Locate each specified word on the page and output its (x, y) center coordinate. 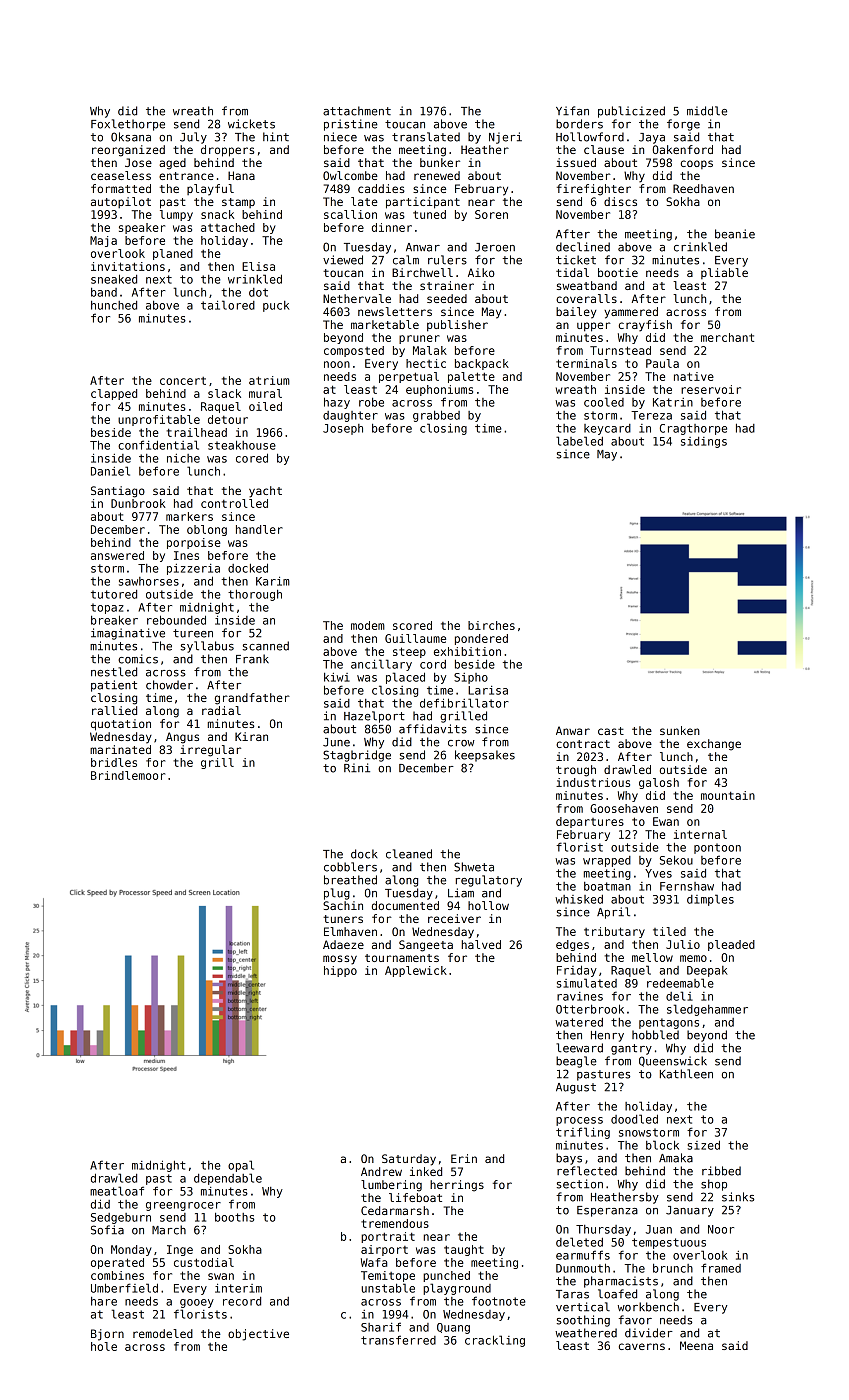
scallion (350, 214)
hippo (340, 971)
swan (221, 1276)
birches (491, 625)
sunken (680, 730)
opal (241, 1166)
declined (583, 247)
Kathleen (686, 1074)
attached (228, 227)
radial (221, 710)
